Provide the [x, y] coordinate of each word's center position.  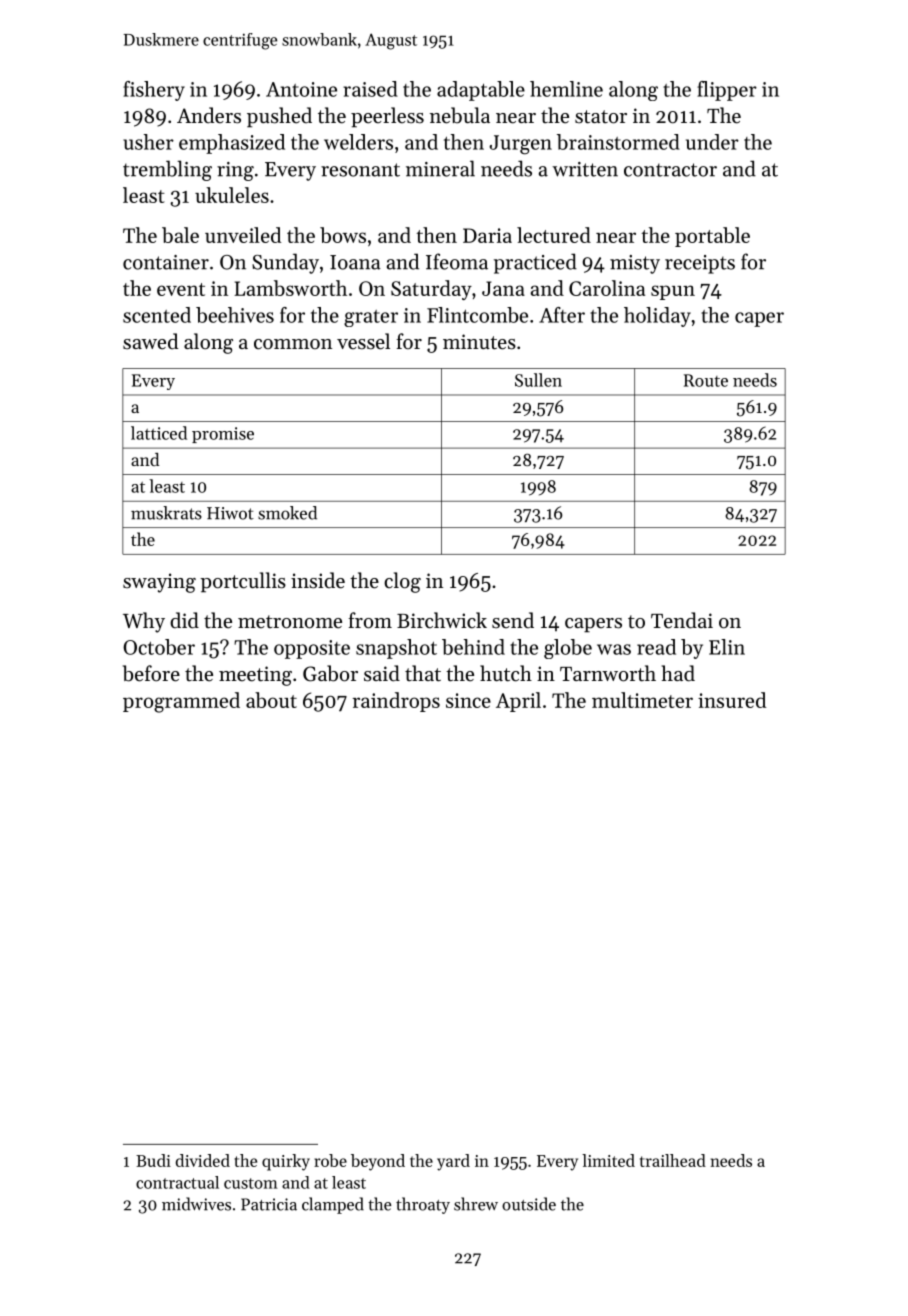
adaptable [481, 91]
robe [330, 1160]
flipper [727, 91]
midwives [196, 1204]
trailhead [673, 1160]
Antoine [301, 89]
